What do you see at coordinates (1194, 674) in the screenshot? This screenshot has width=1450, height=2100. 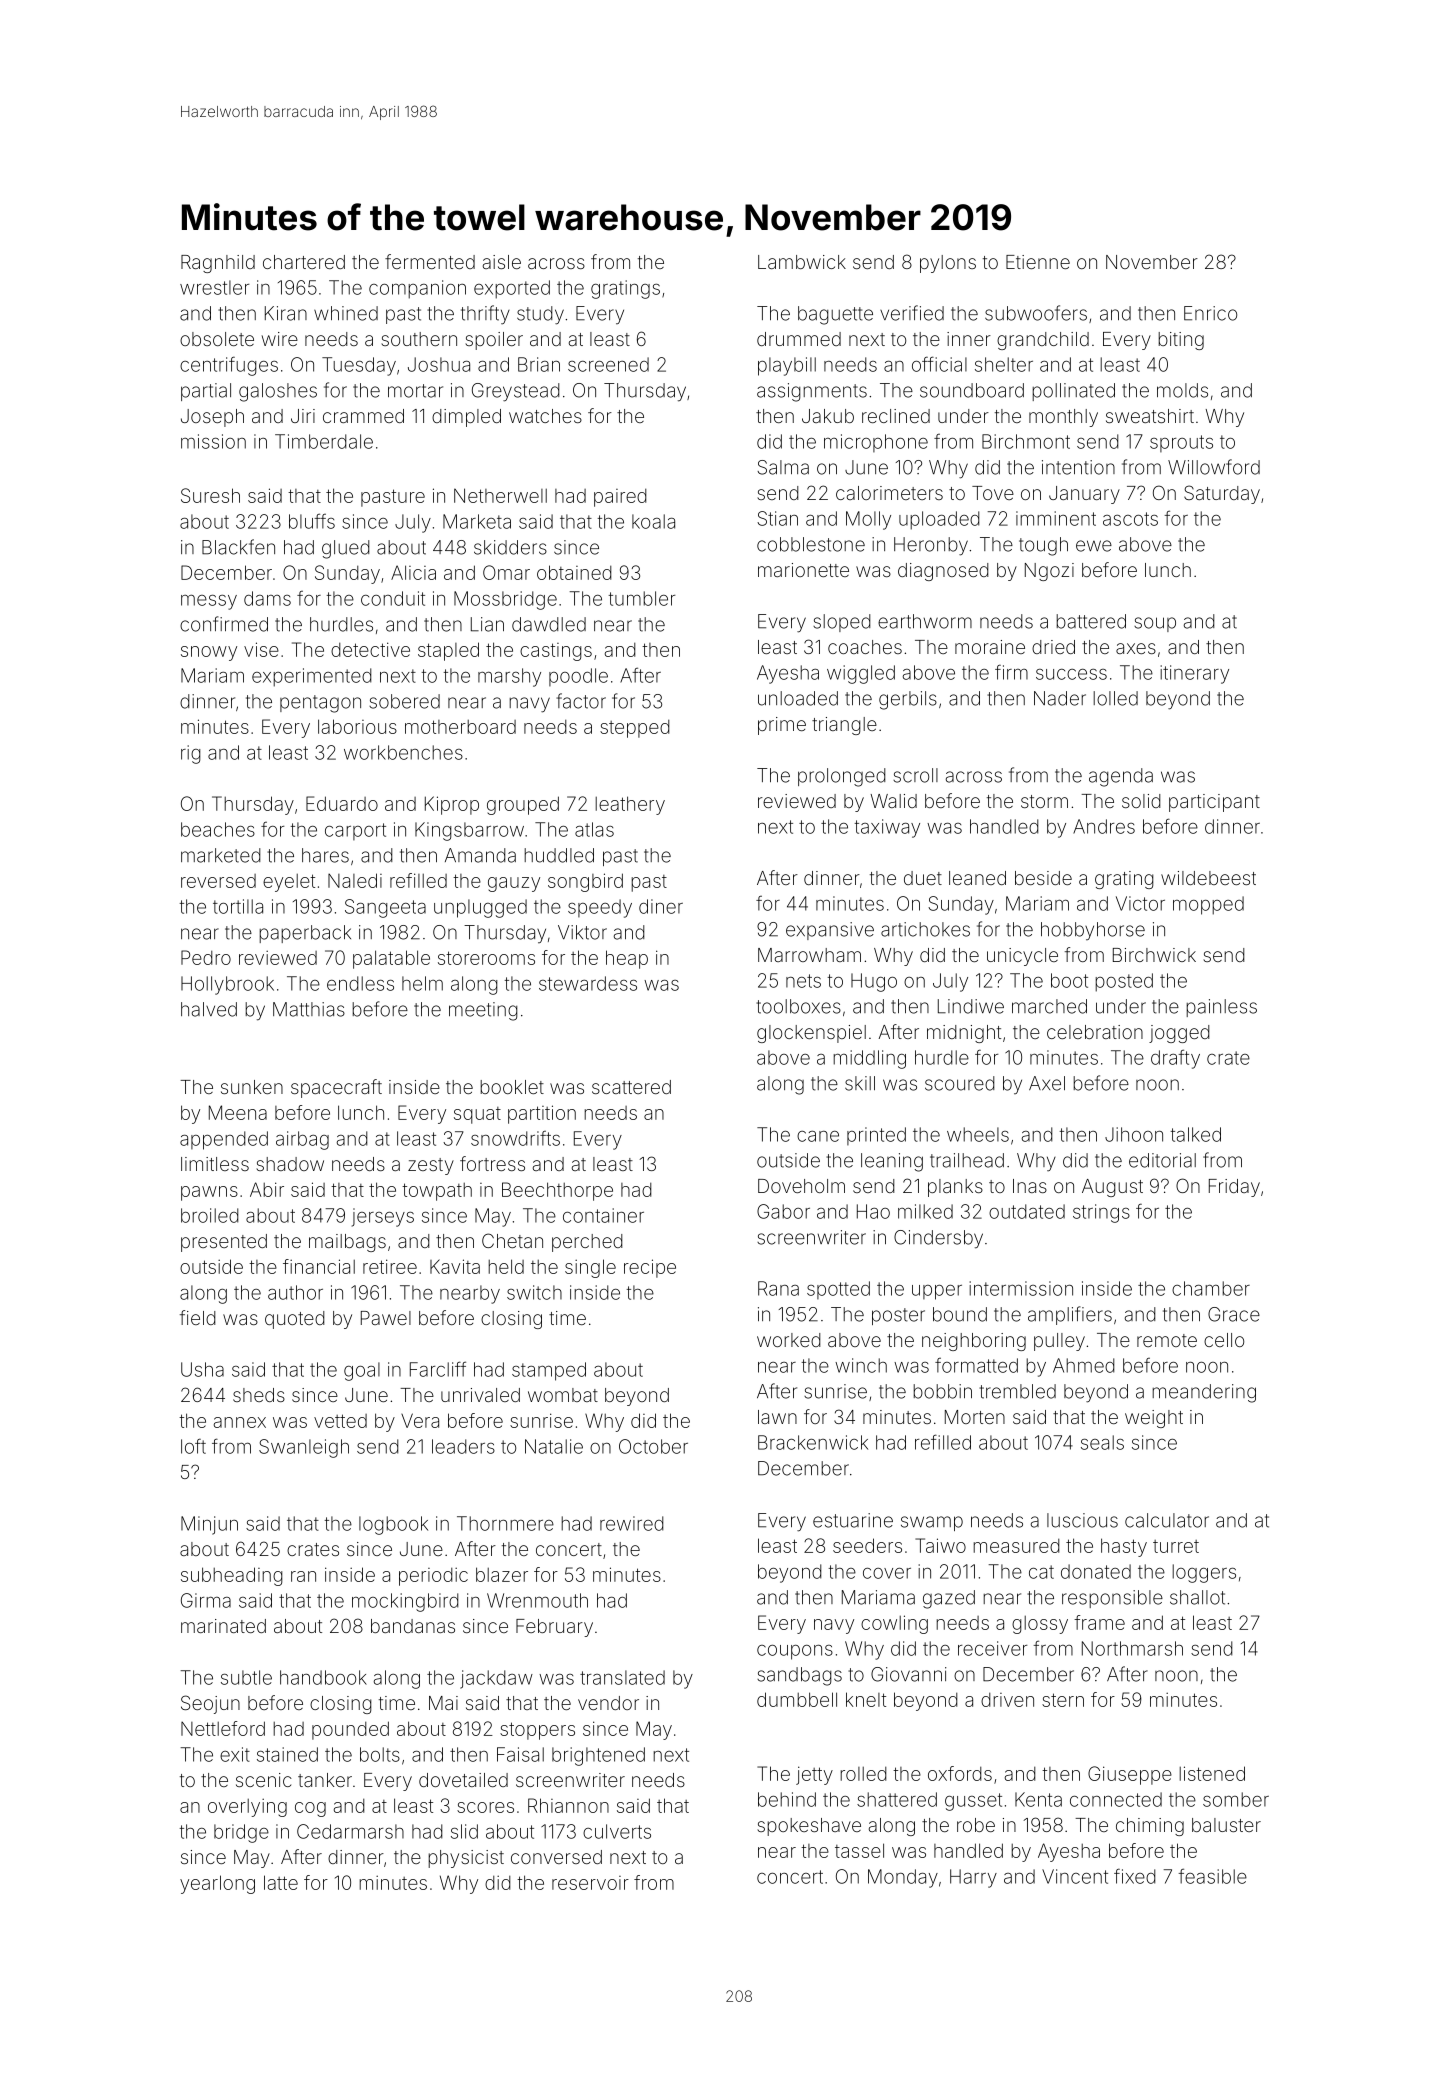 I see `itinerary` at bounding box center [1194, 674].
